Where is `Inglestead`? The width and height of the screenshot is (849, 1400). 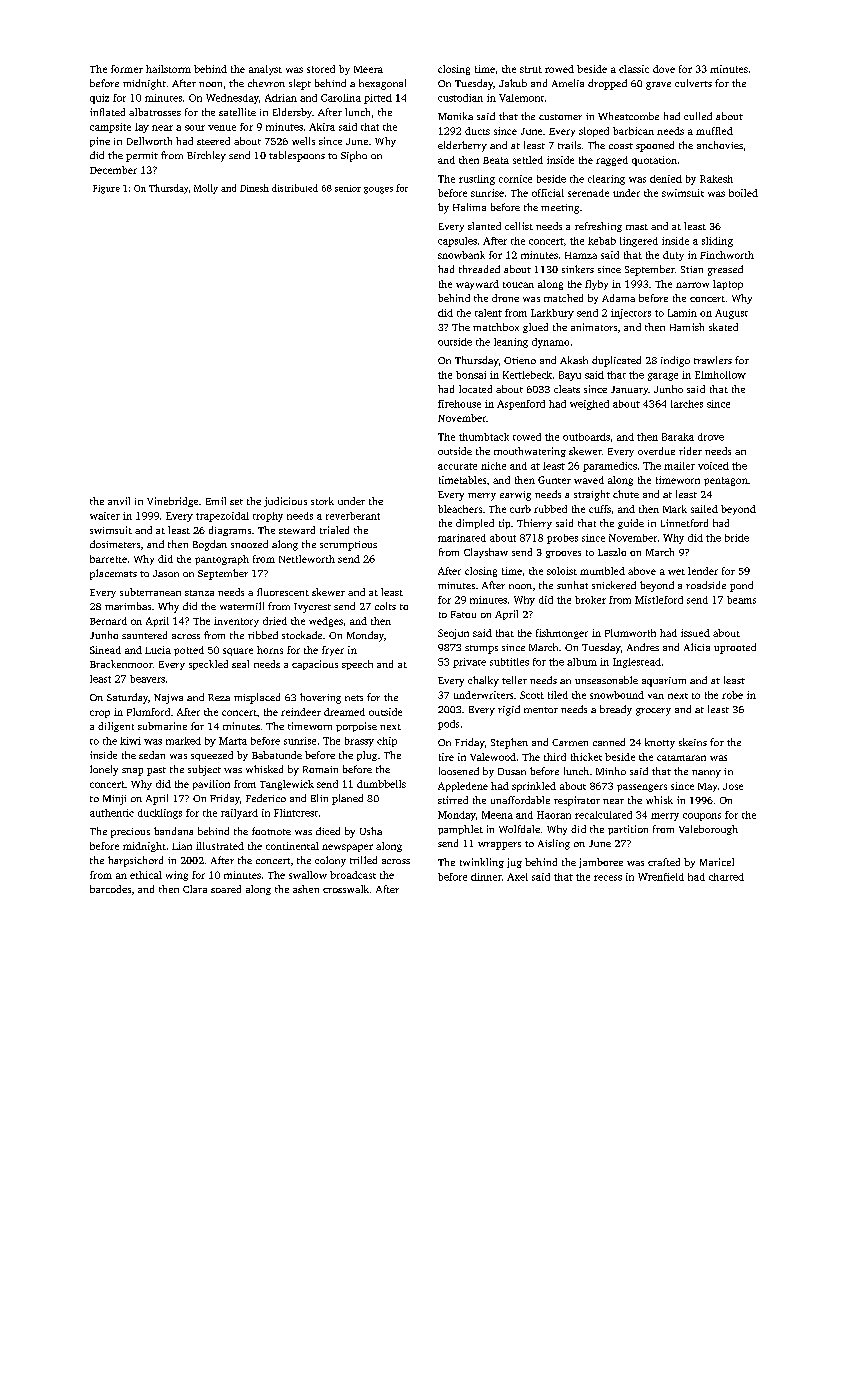
Inglestead is located at coordinates (637, 663).
